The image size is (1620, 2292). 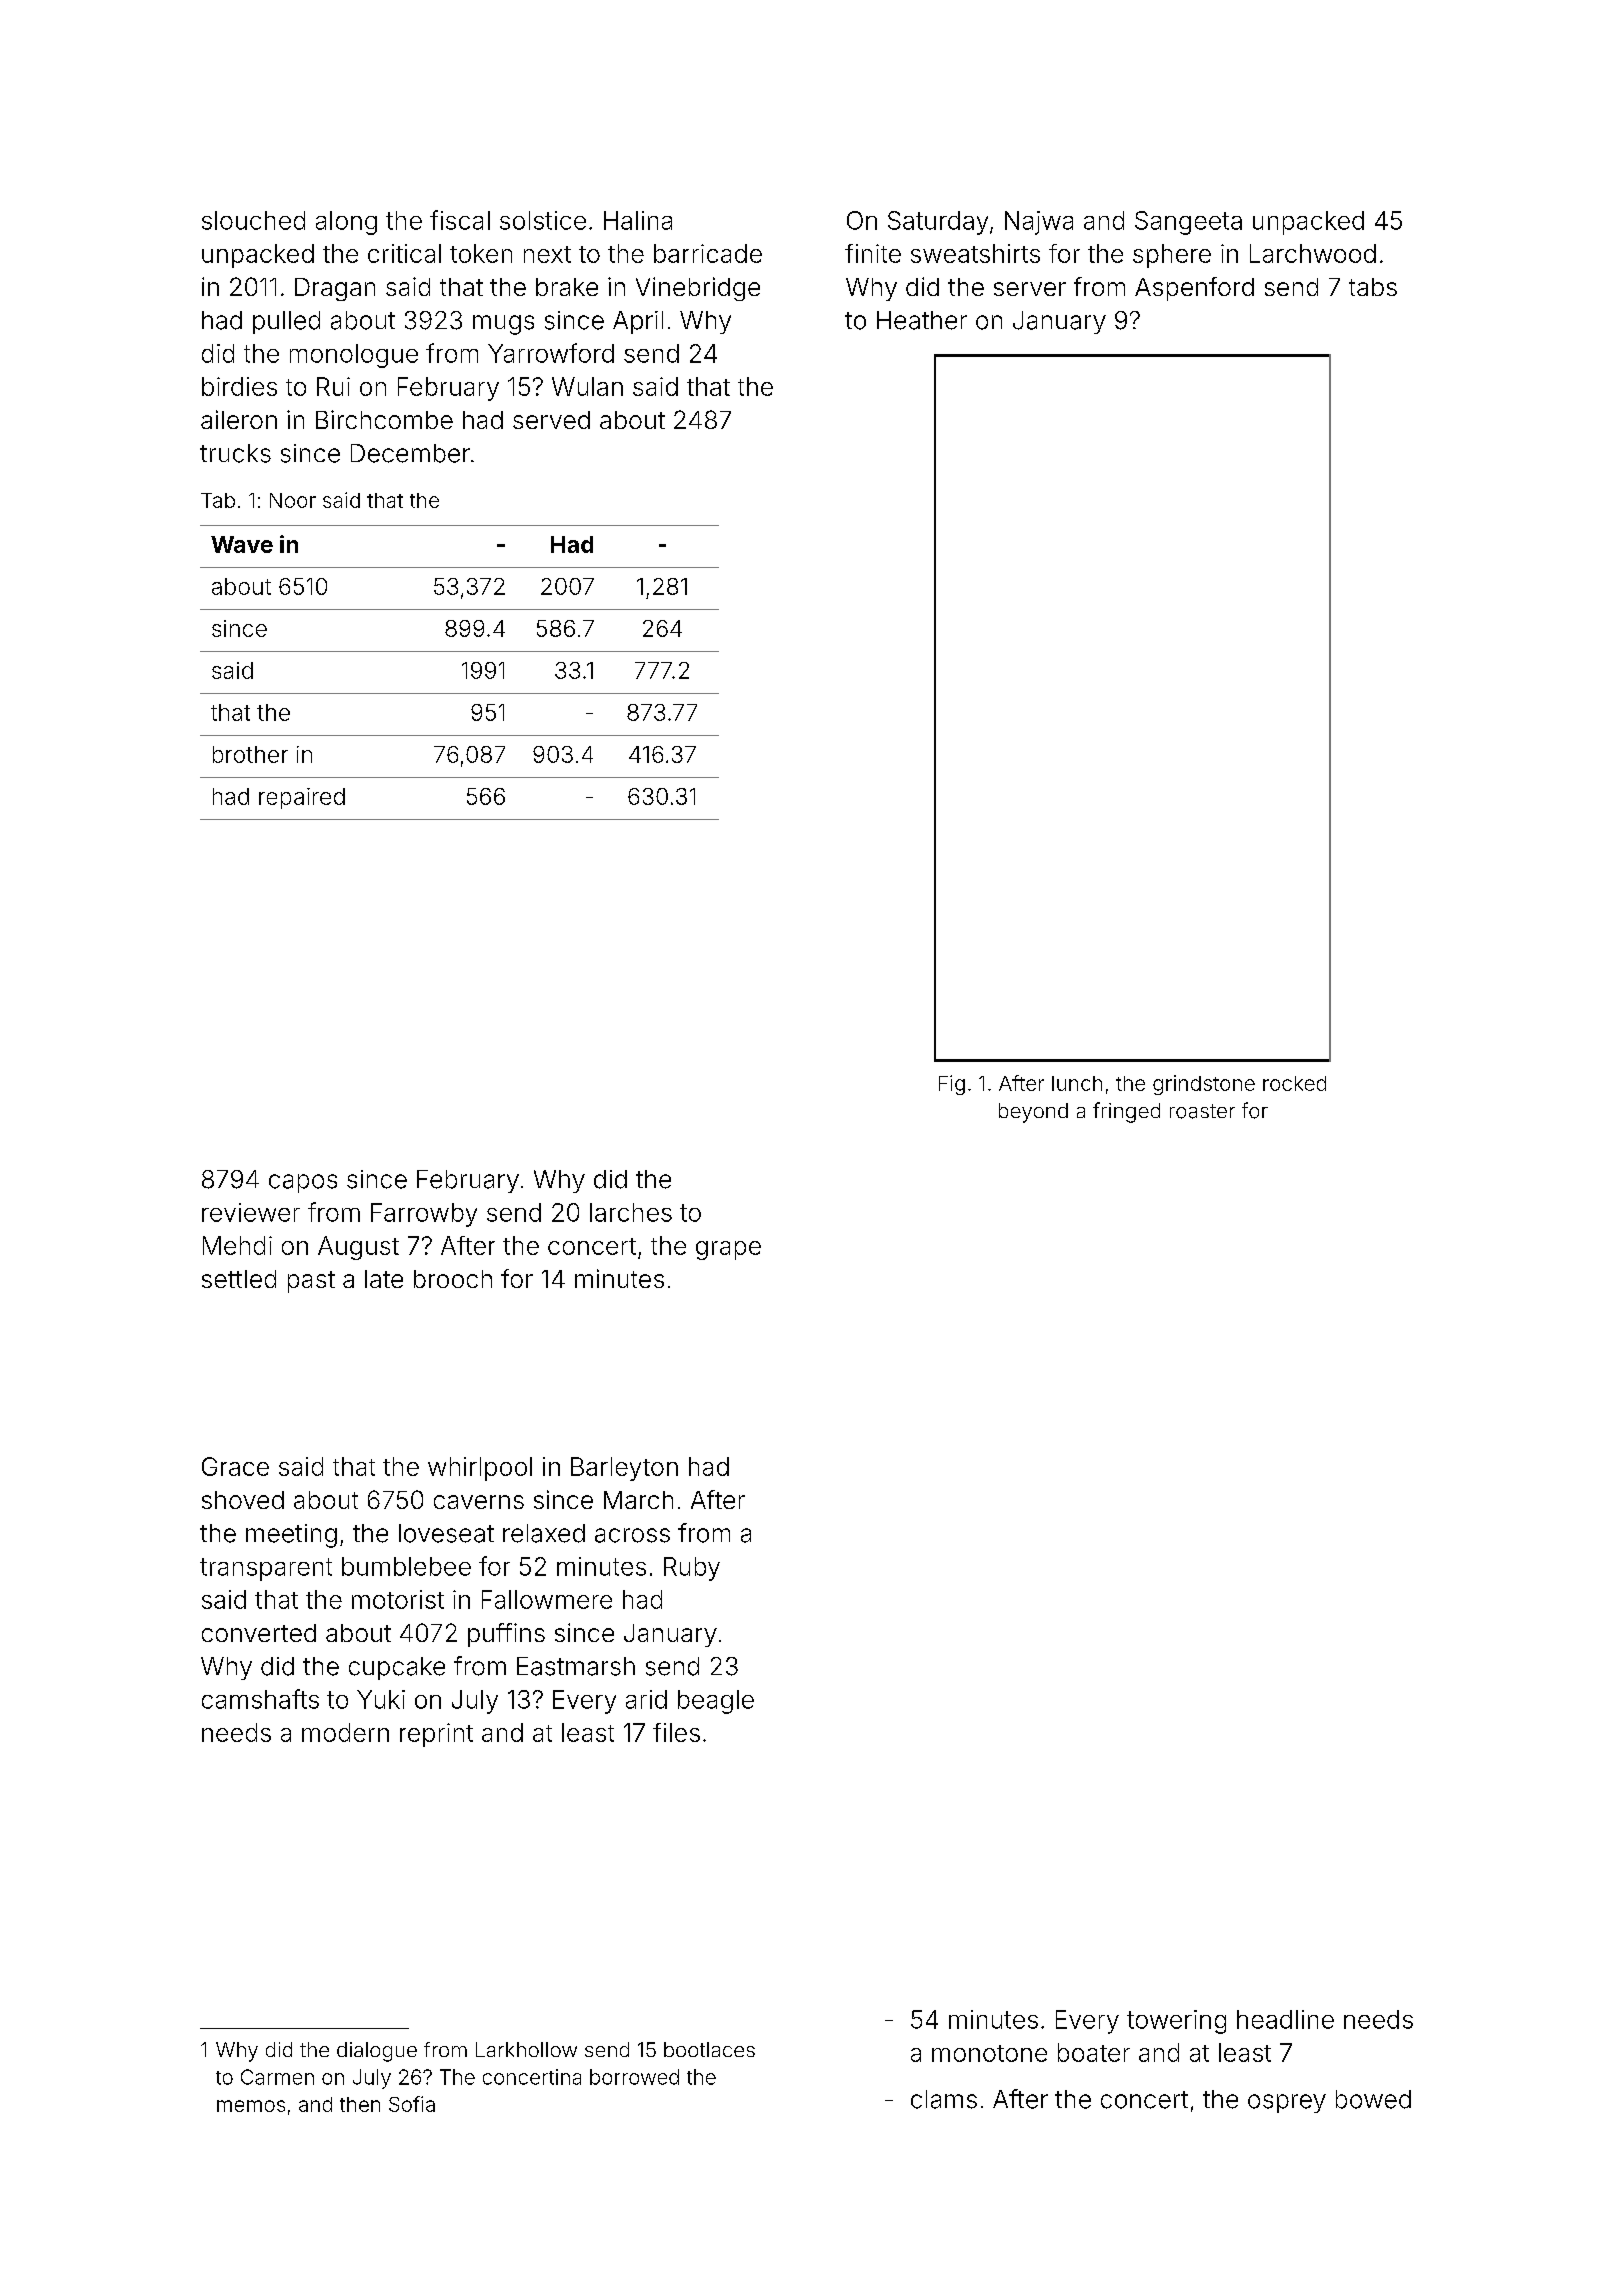 I want to click on grape, so click(x=728, y=1250).
